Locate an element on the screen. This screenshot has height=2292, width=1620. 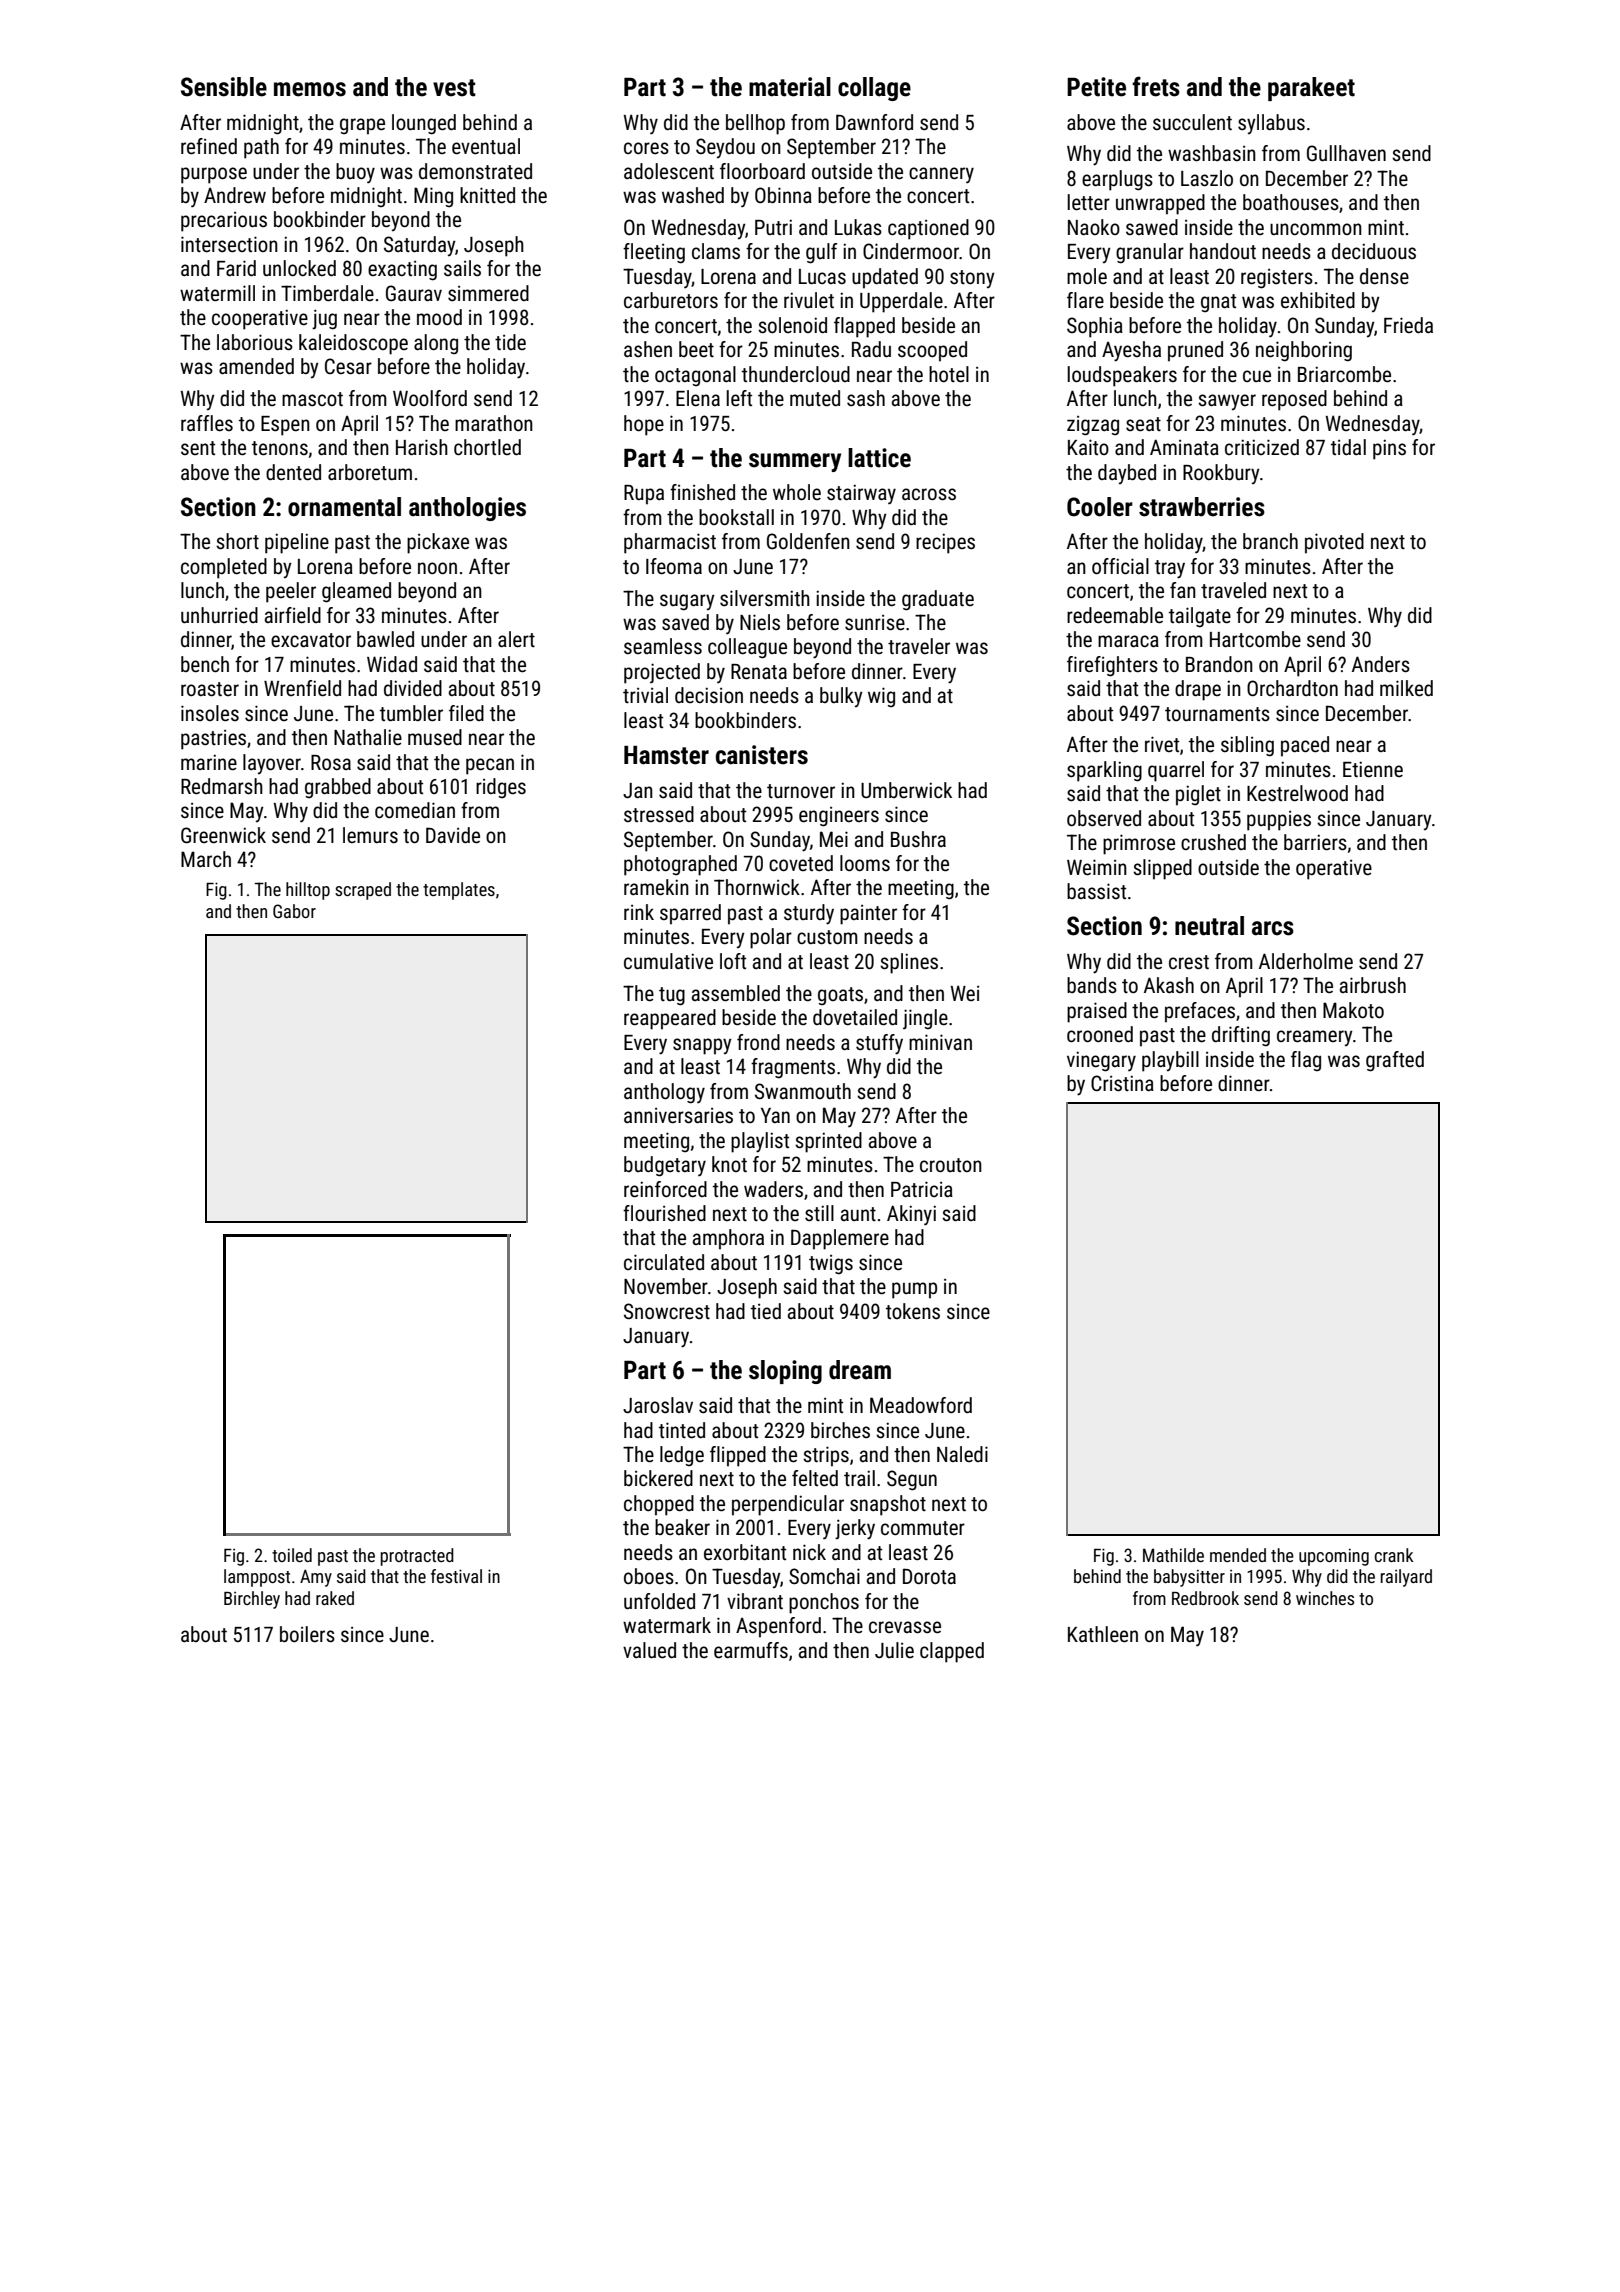
Mathilde is located at coordinates (1173, 1555).
